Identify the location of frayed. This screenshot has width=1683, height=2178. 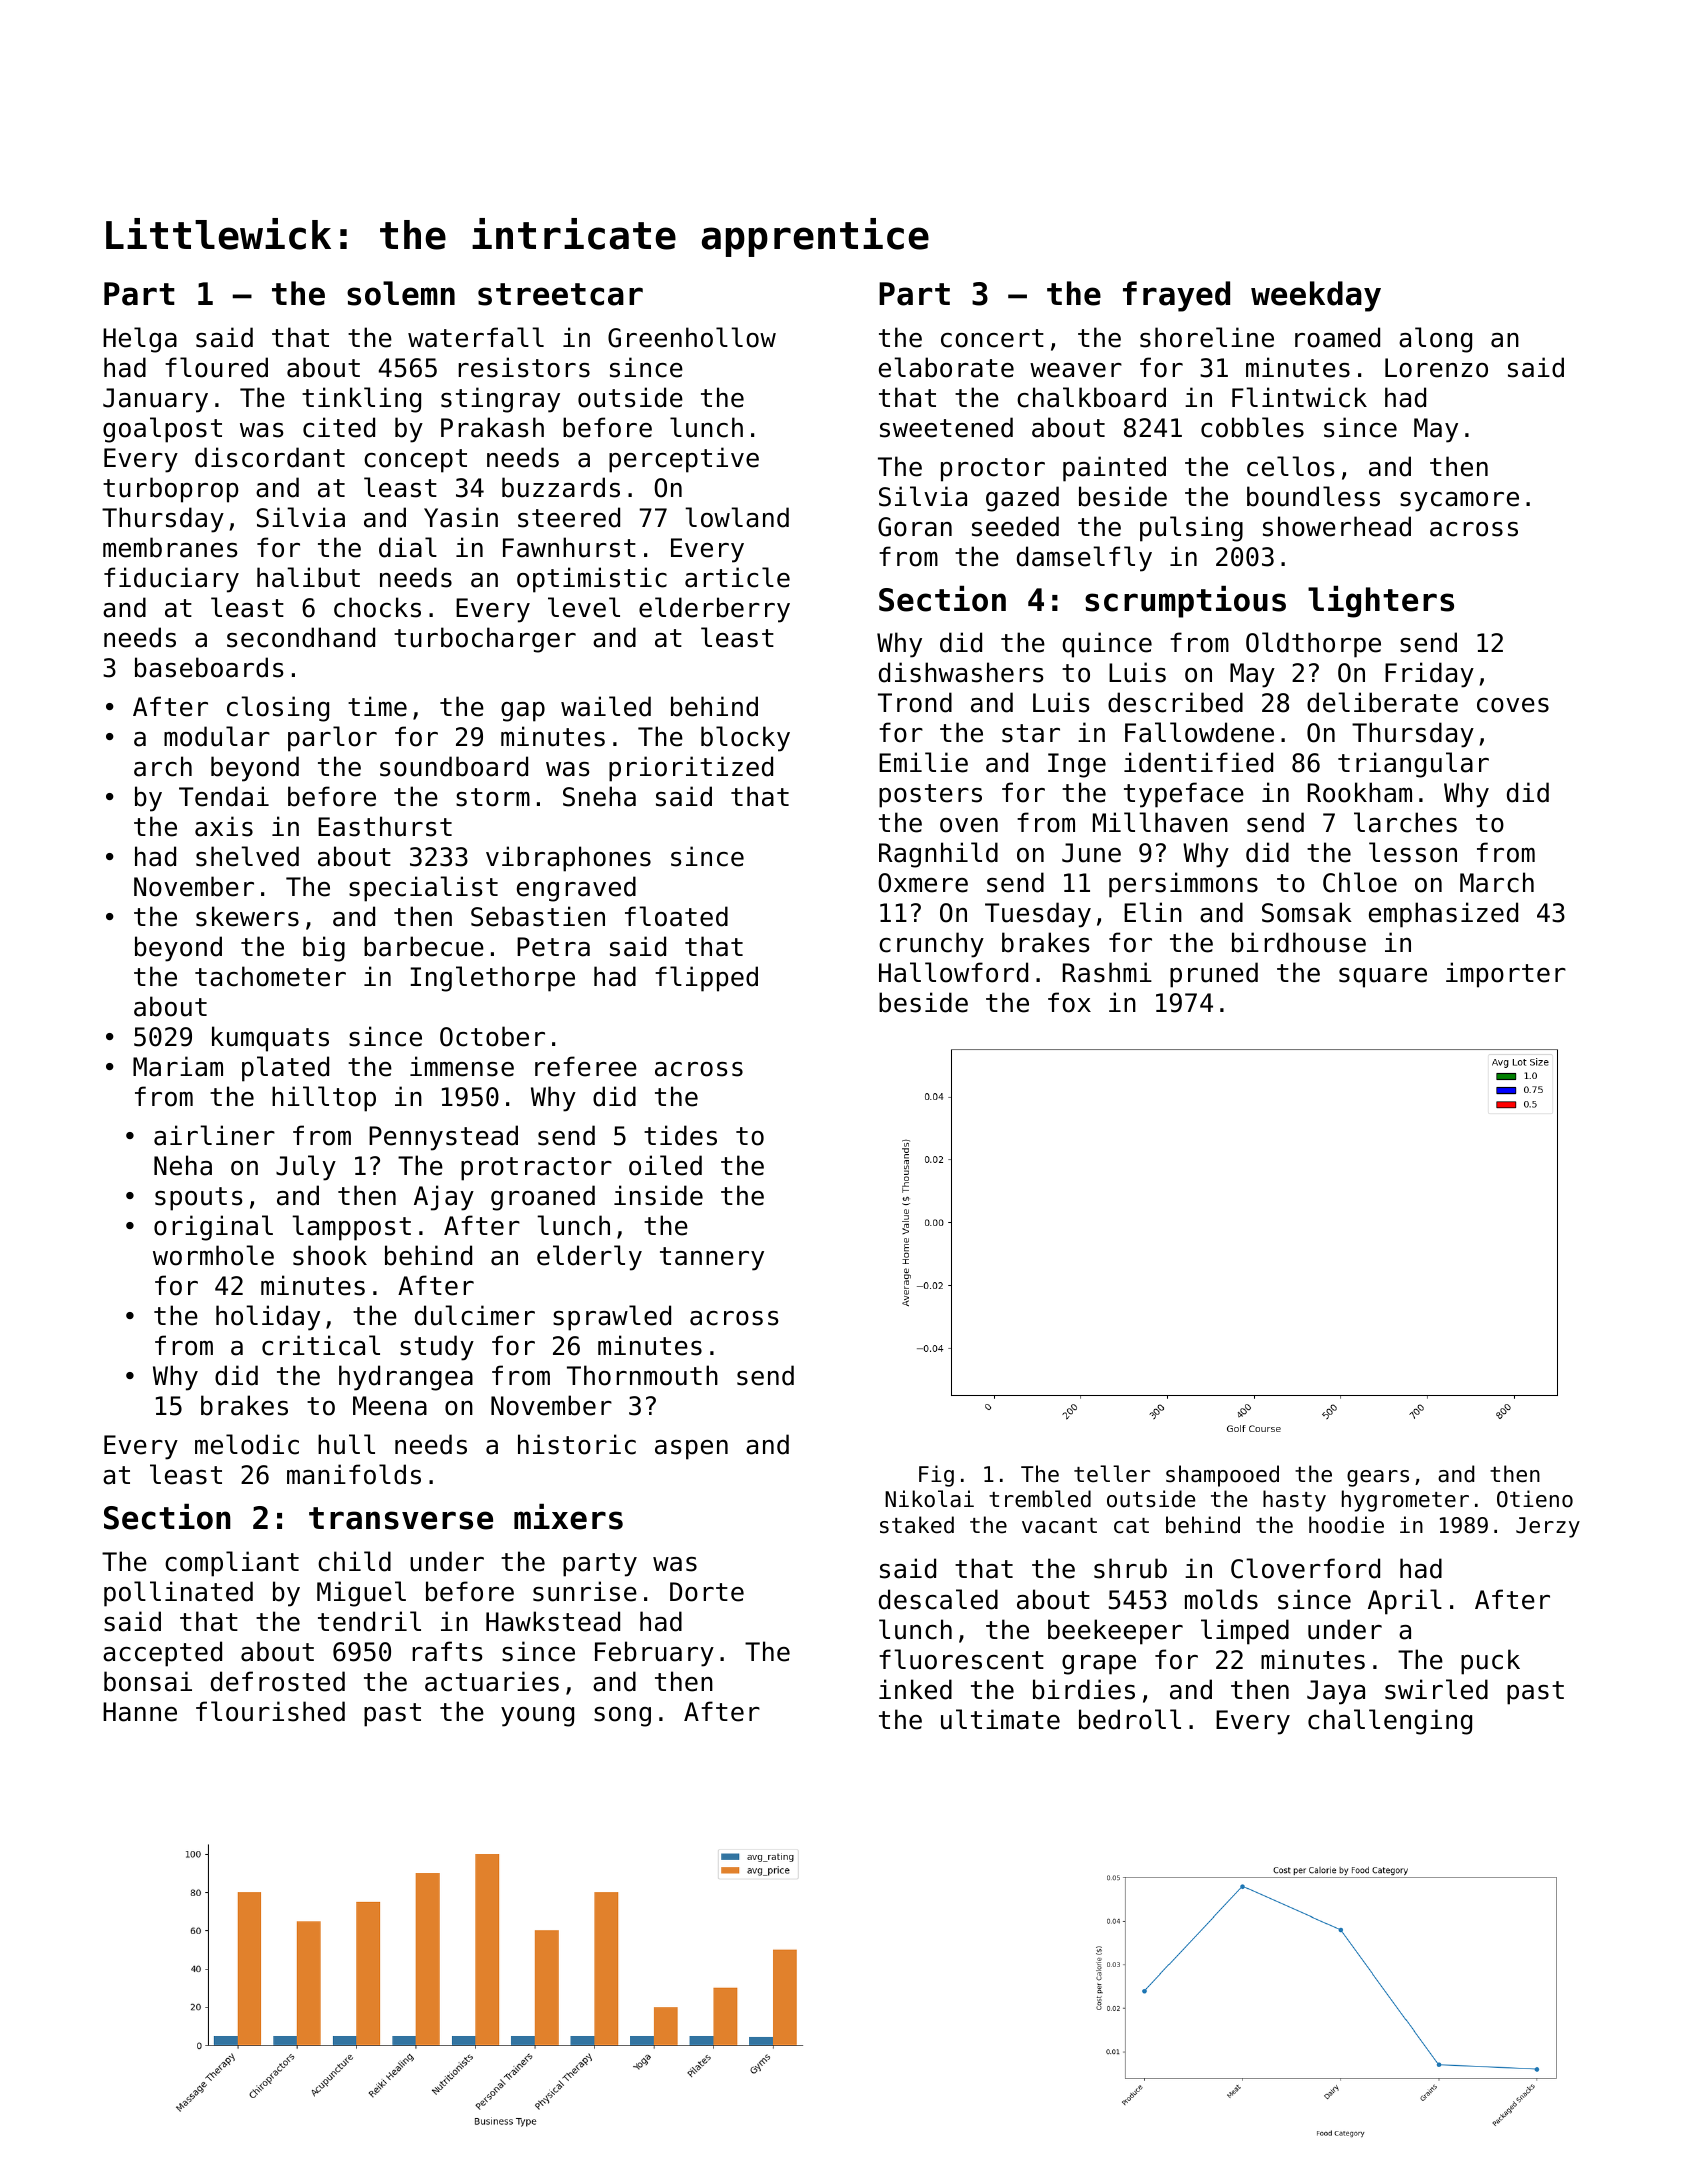
(1176, 296).
